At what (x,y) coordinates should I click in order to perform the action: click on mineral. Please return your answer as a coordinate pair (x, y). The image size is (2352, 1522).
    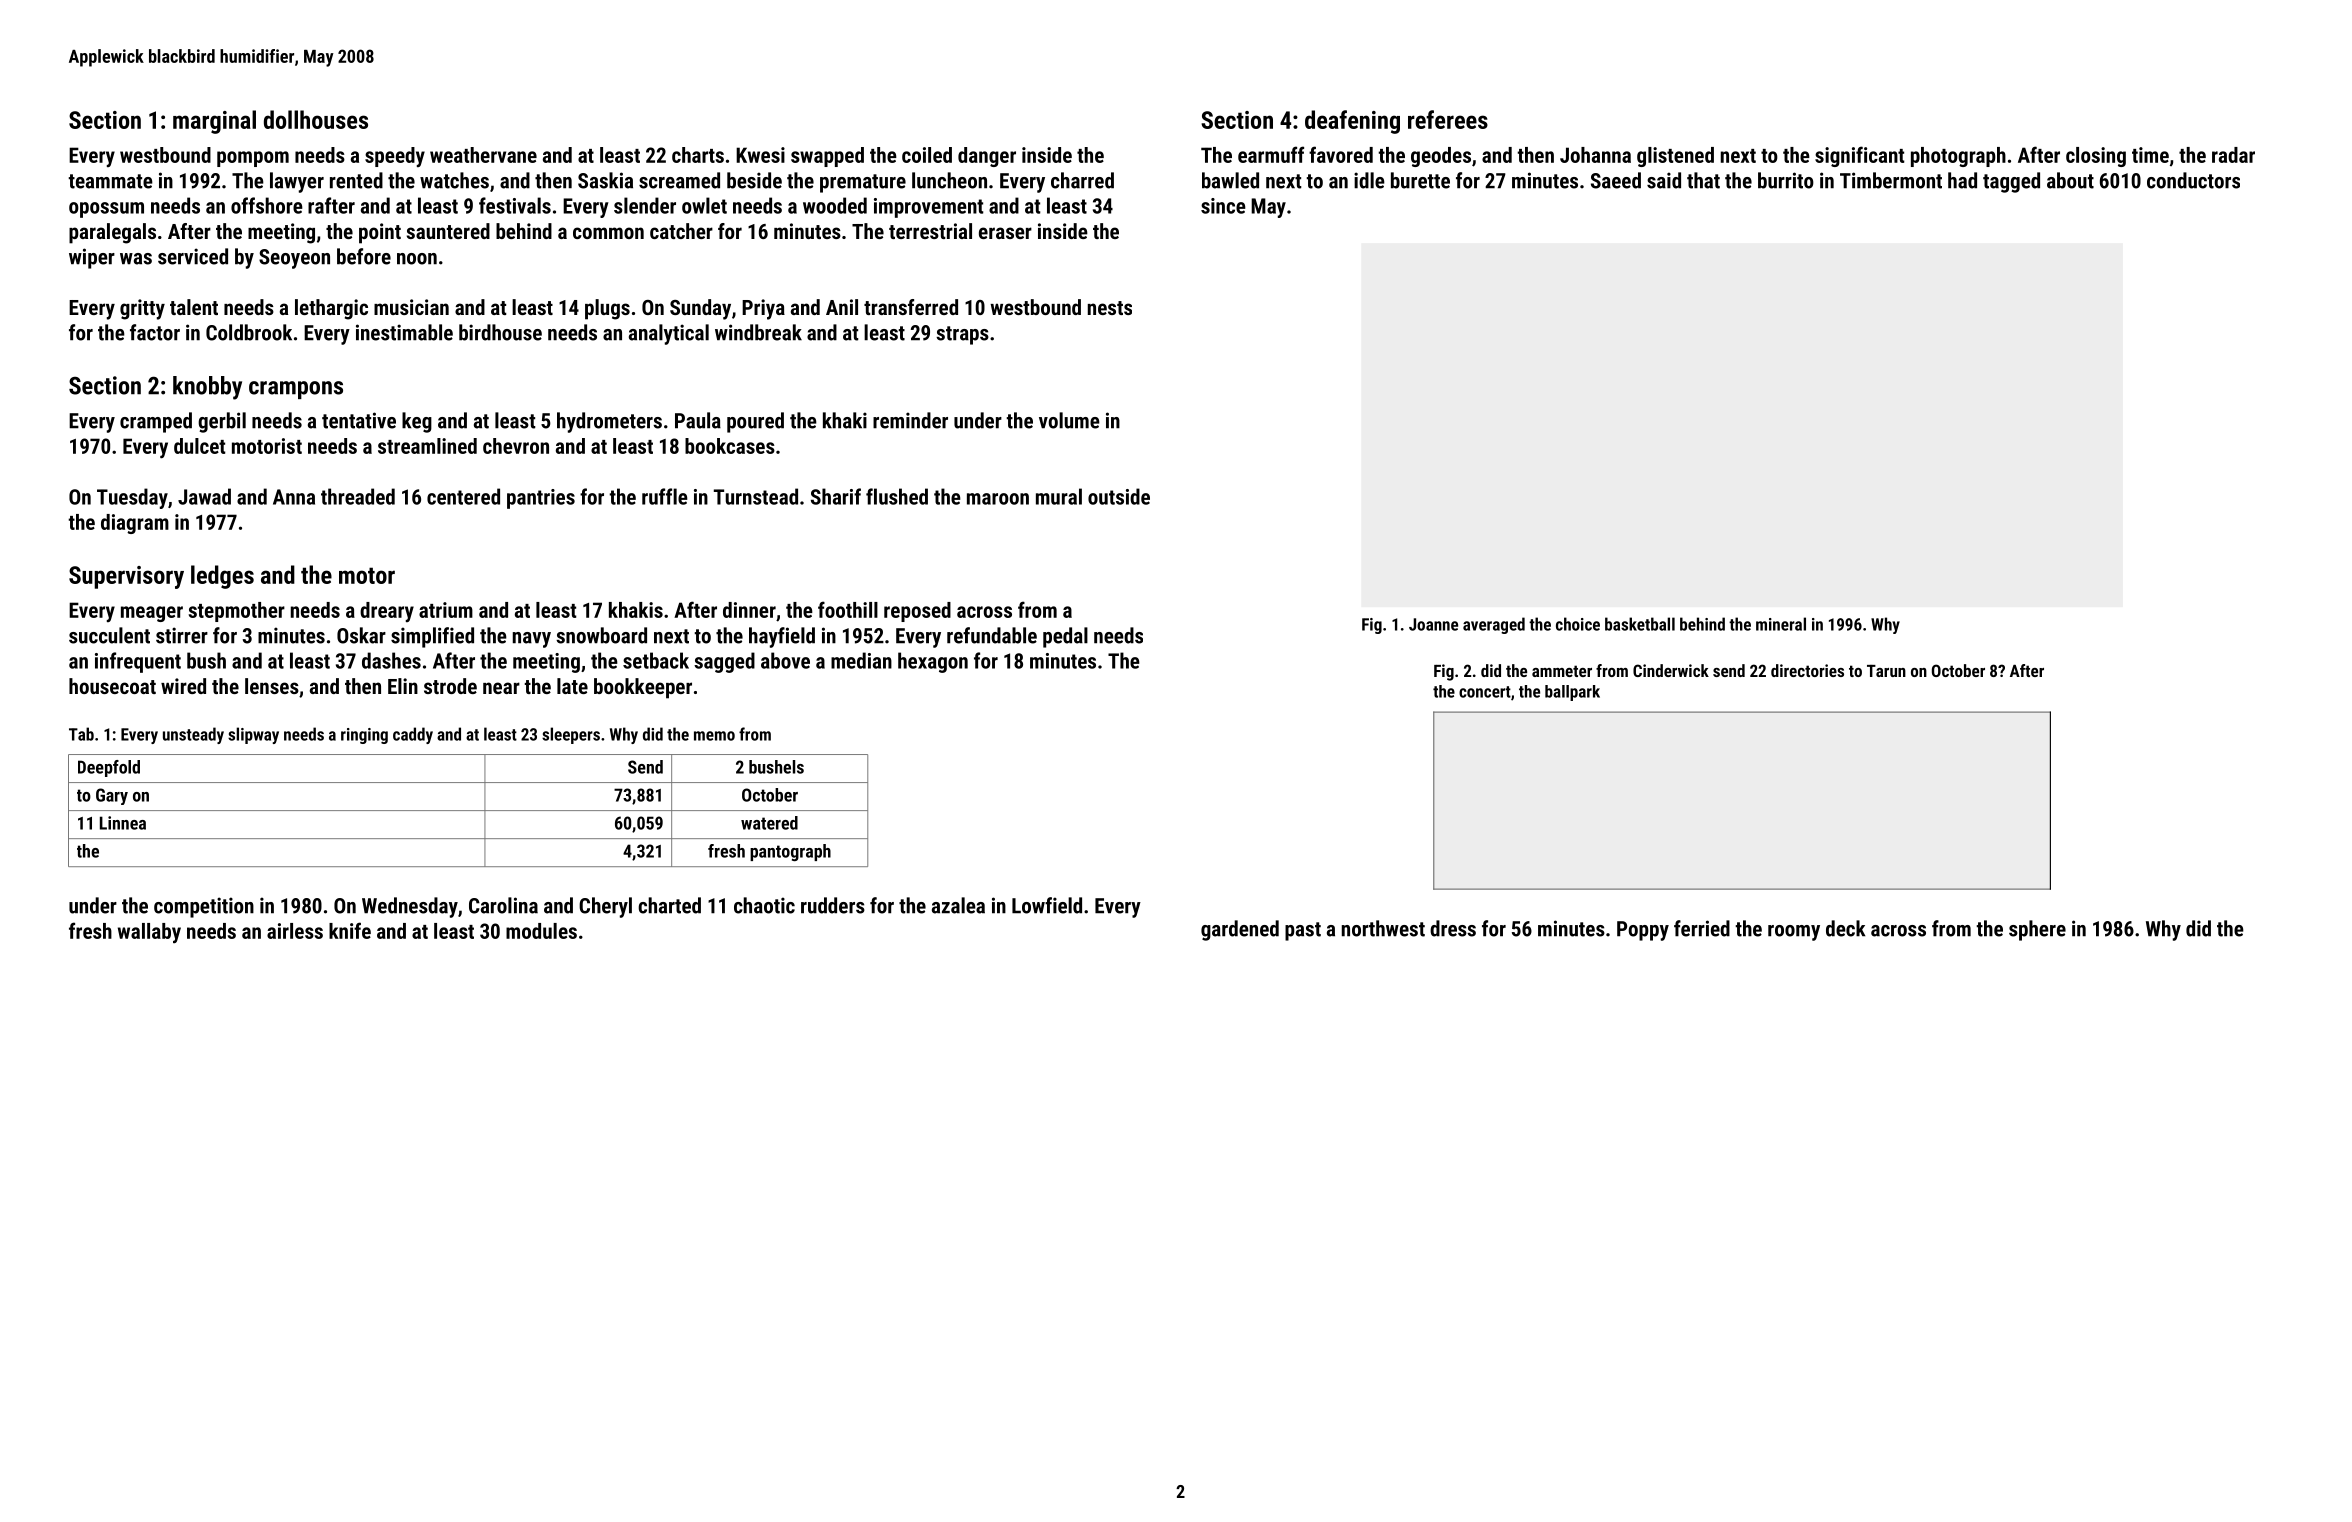
    Looking at the image, I should click on (1781, 624).
